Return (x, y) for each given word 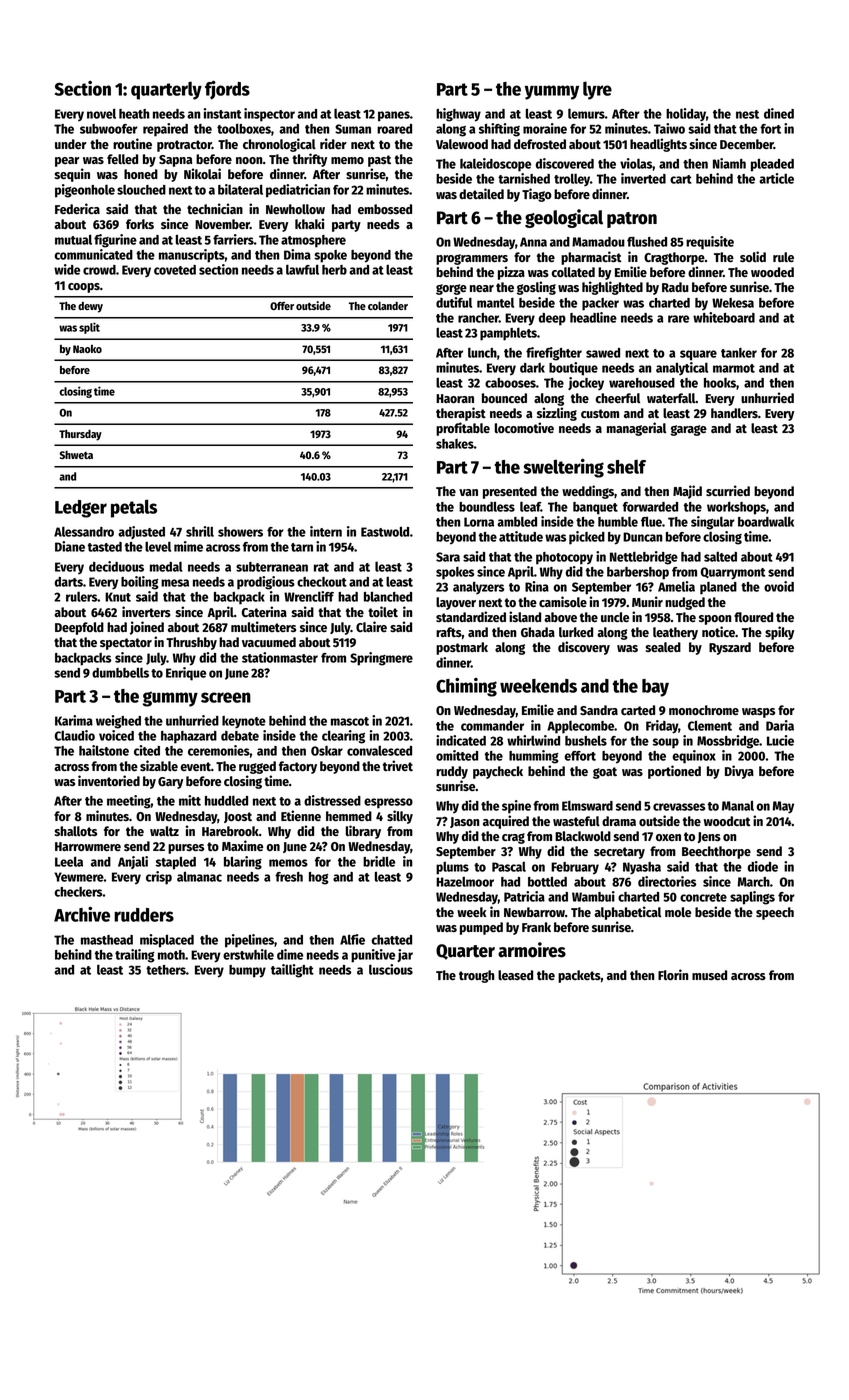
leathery (675, 633)
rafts (449, 632)
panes (394, 116)
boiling (140, 583)
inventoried (109, 780)
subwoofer (109, 129)
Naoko (87, 349)
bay (655, 688)
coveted (175, 270)
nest (747, 114)
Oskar (327, 751)
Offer (282, 306)
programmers (472, 259)
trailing (135, 956)
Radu (675, 287)
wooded (772, 272)
